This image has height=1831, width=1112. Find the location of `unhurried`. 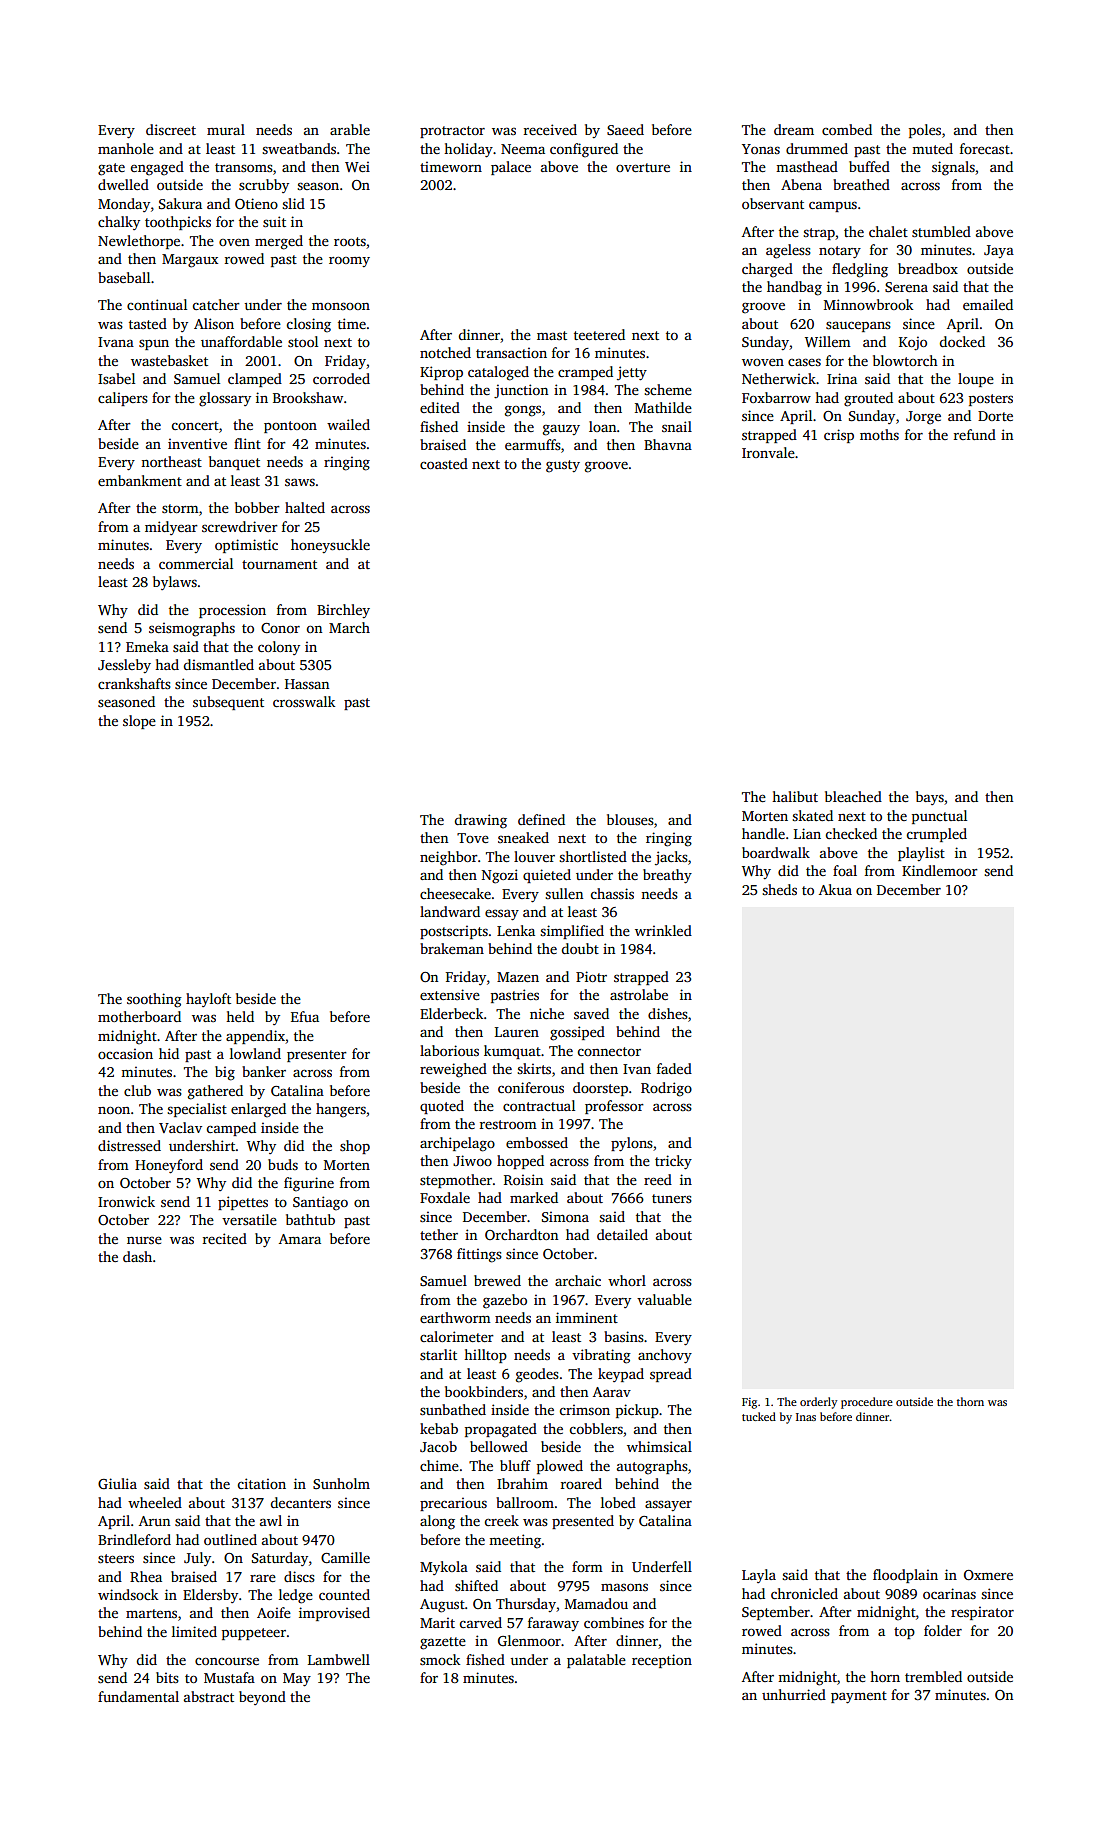

unhurried is located at coordinates (794, 1694).
